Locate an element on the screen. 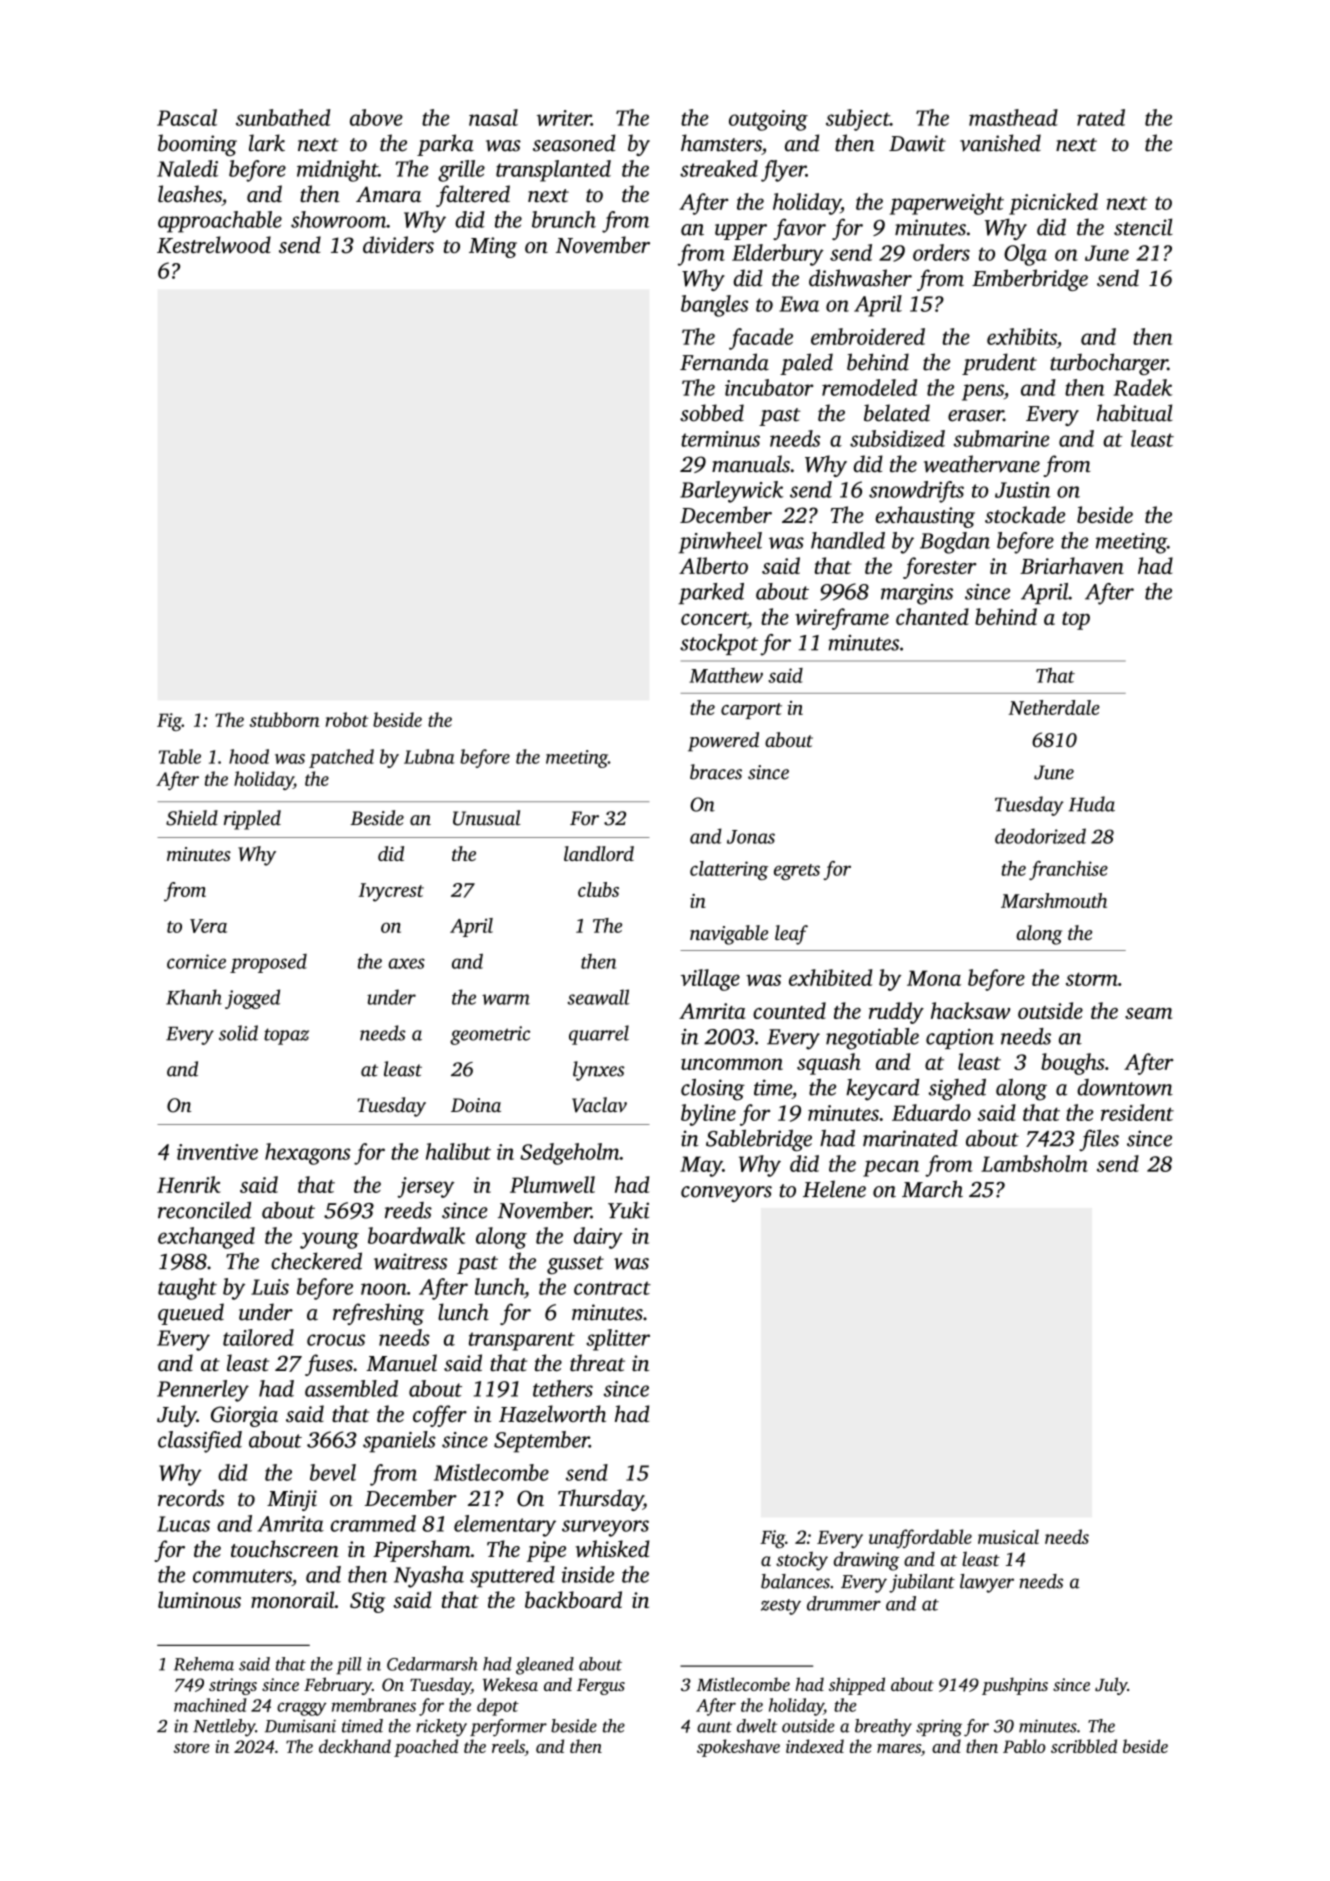 This screenshot has width=1330, height=1881. store is located at coordinates (192, 1747).
